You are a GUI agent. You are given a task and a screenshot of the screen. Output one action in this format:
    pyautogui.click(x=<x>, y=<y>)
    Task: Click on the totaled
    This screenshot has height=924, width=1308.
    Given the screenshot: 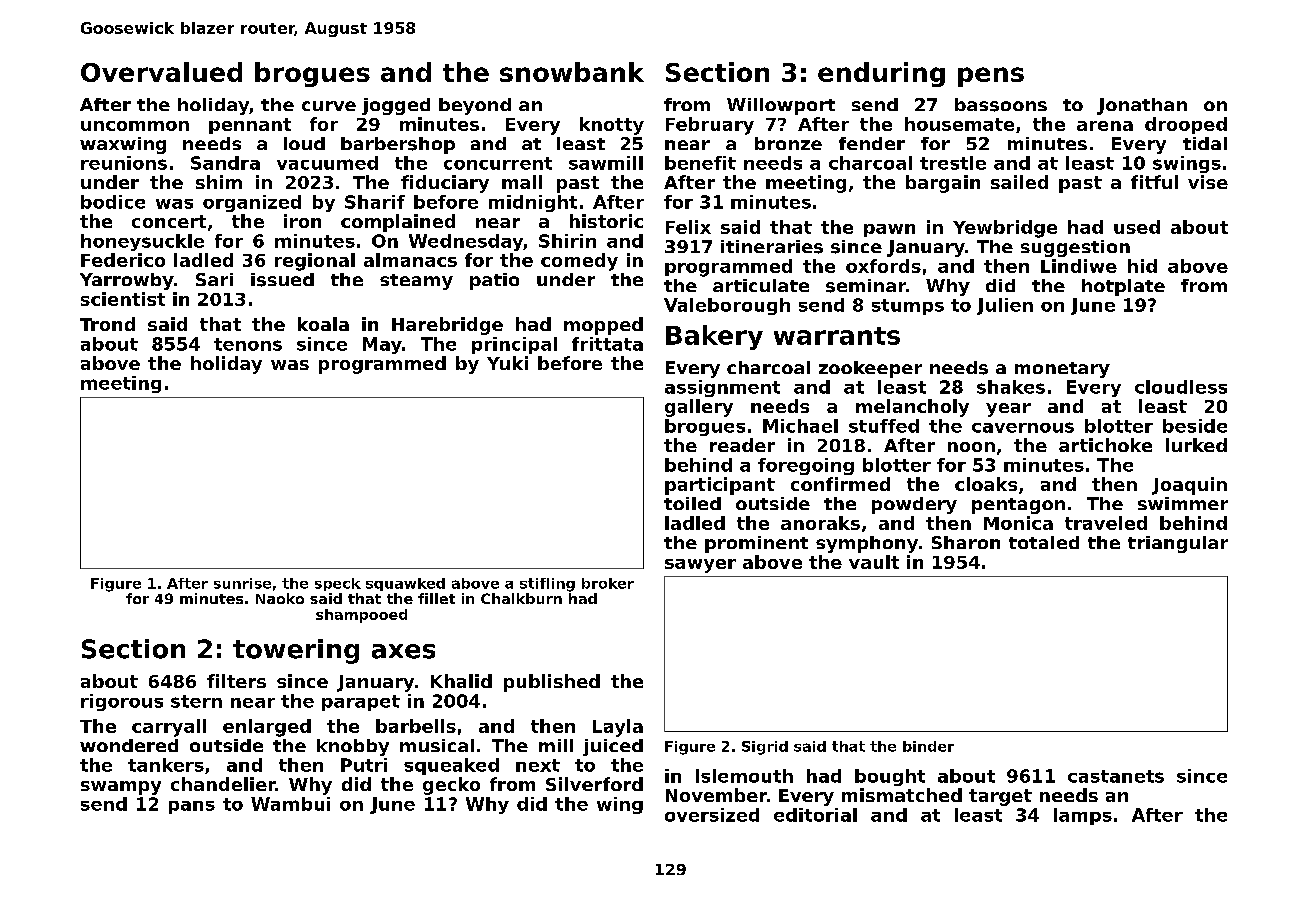 What is the action you would take?
    pyautogui.click(x=1044, y=542)
